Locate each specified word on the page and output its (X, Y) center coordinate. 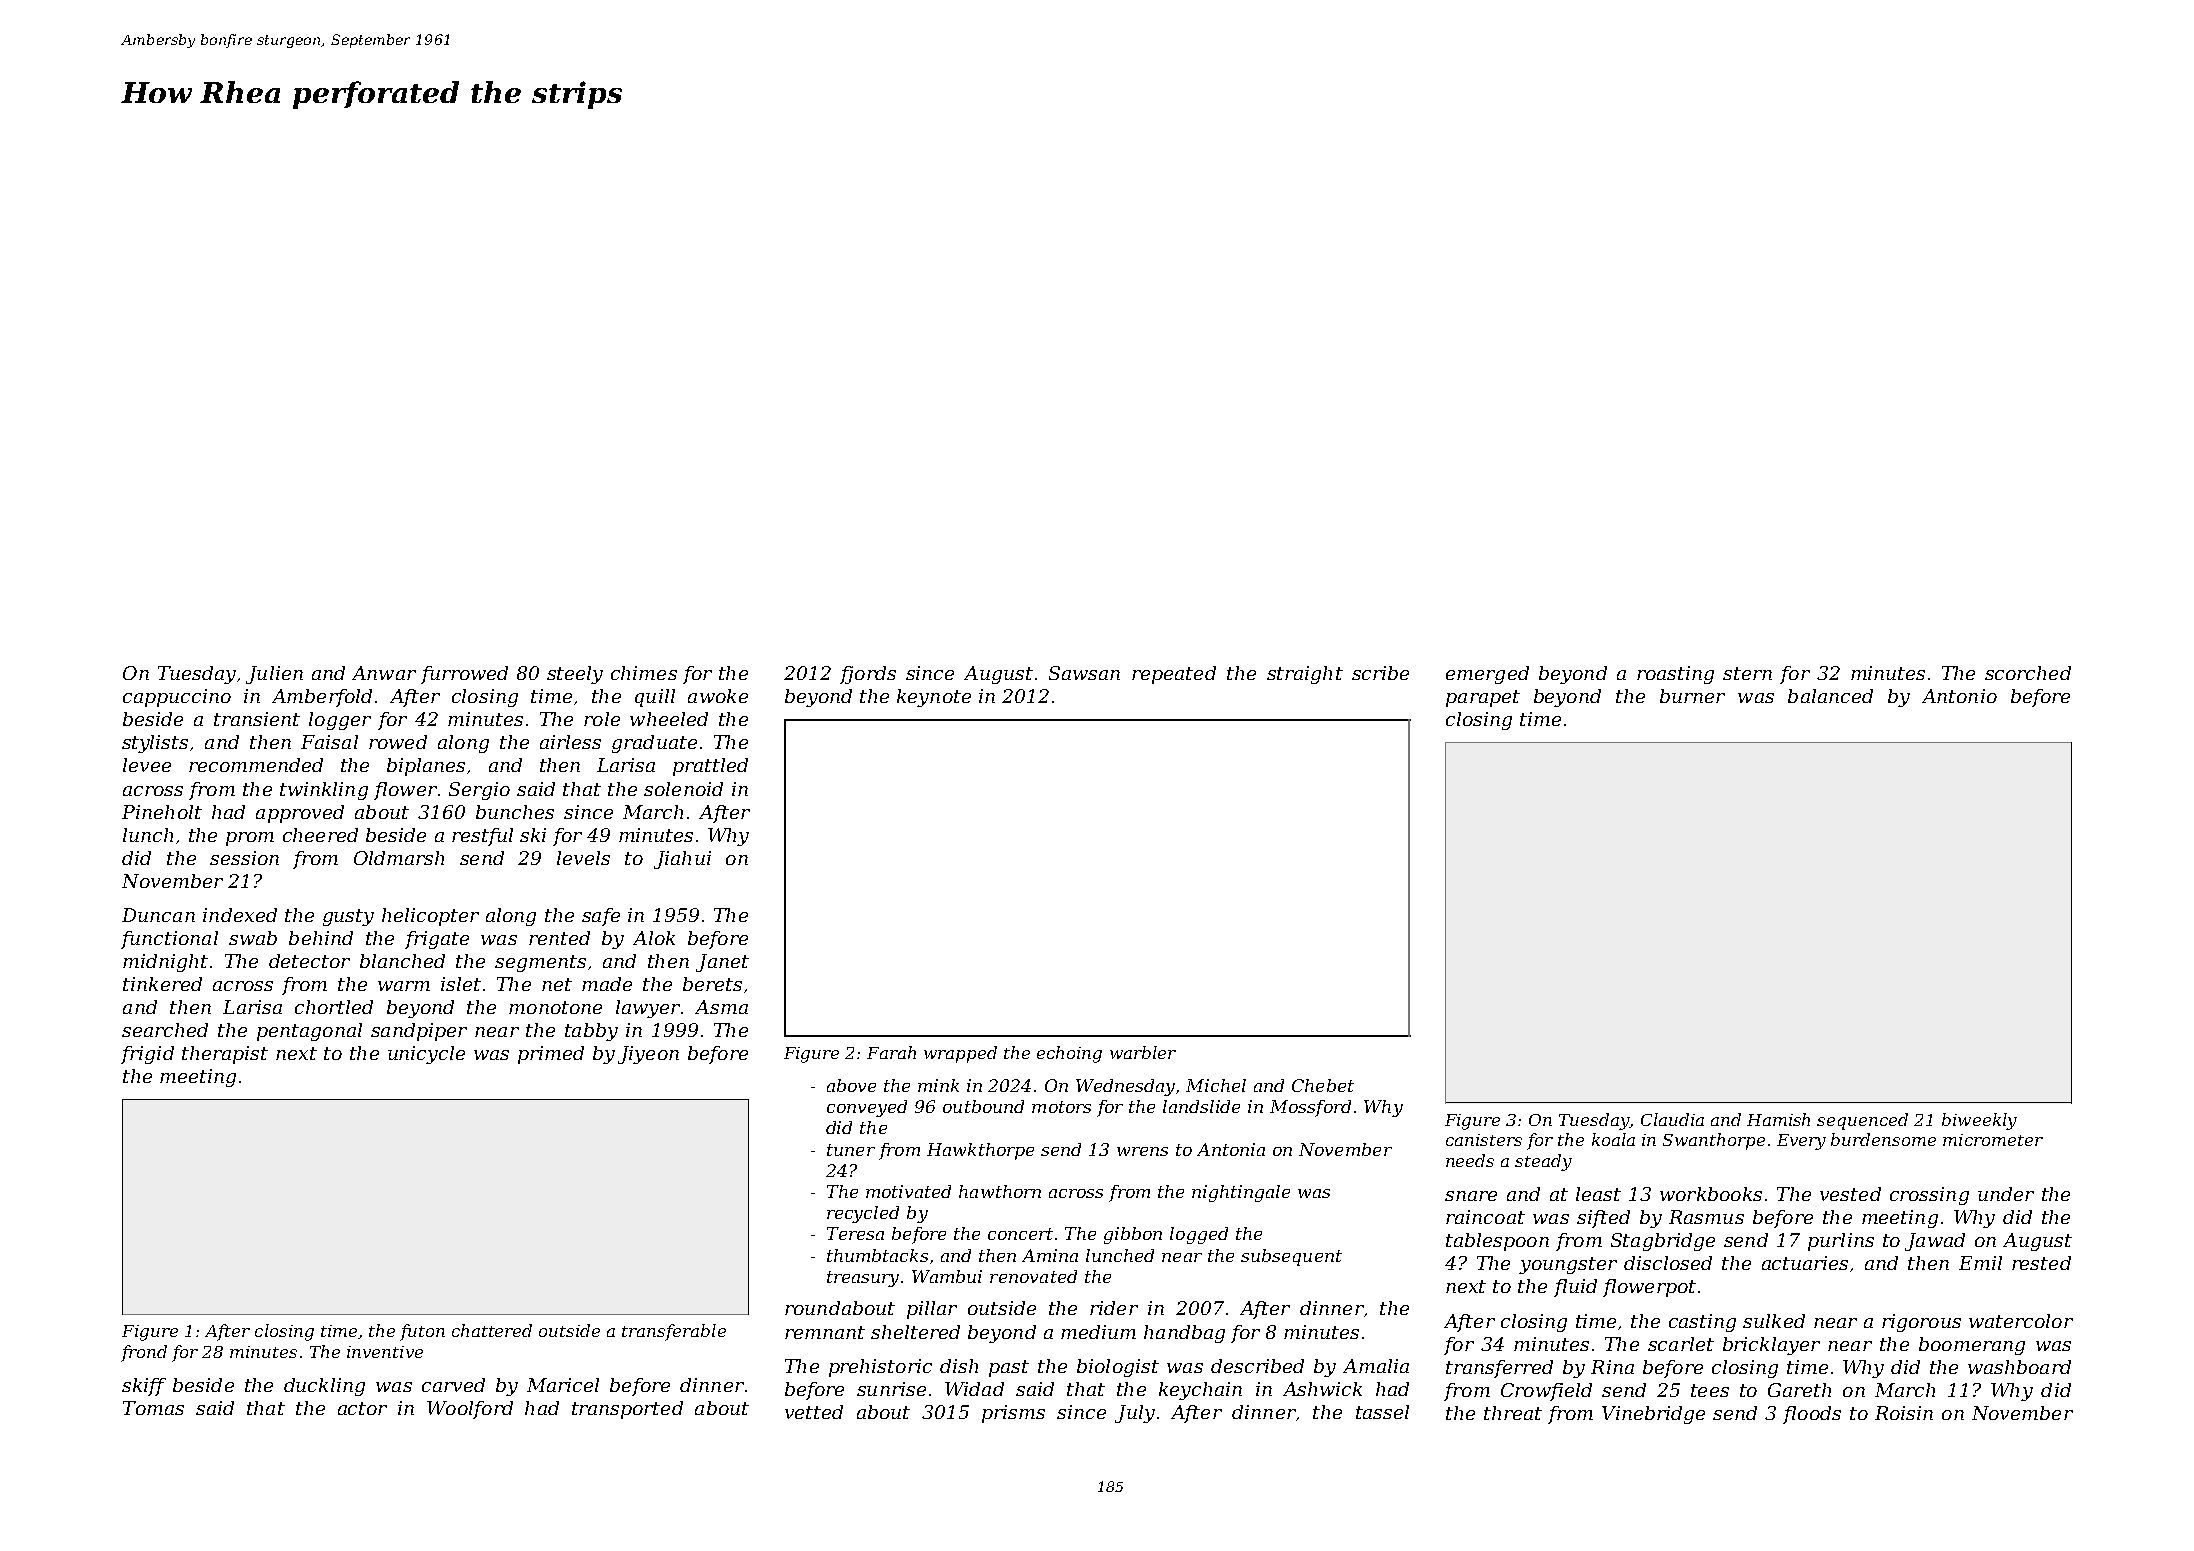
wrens (1142, 1151)
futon (422, 1332)
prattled (710, 767)
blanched (402, 961)
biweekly (1979, 1121)
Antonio (1959, 696)
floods (1812, 1415)
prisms (1013, 1414)
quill (655, 698)
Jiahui (682, 860)
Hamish (1778, 1119)
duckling (324, 1387)
